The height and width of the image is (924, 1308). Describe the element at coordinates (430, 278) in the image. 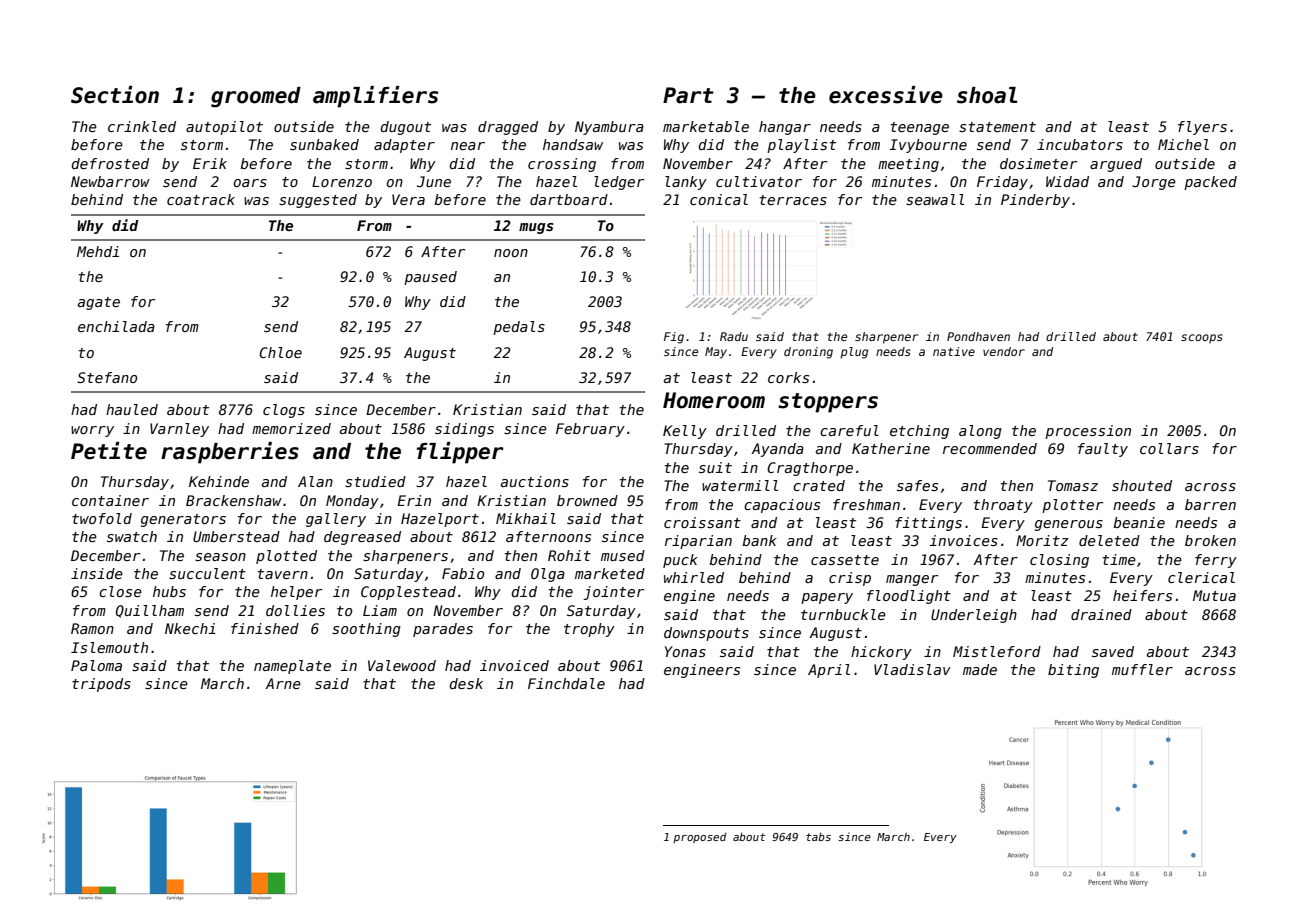

I see `paused` at that location.
